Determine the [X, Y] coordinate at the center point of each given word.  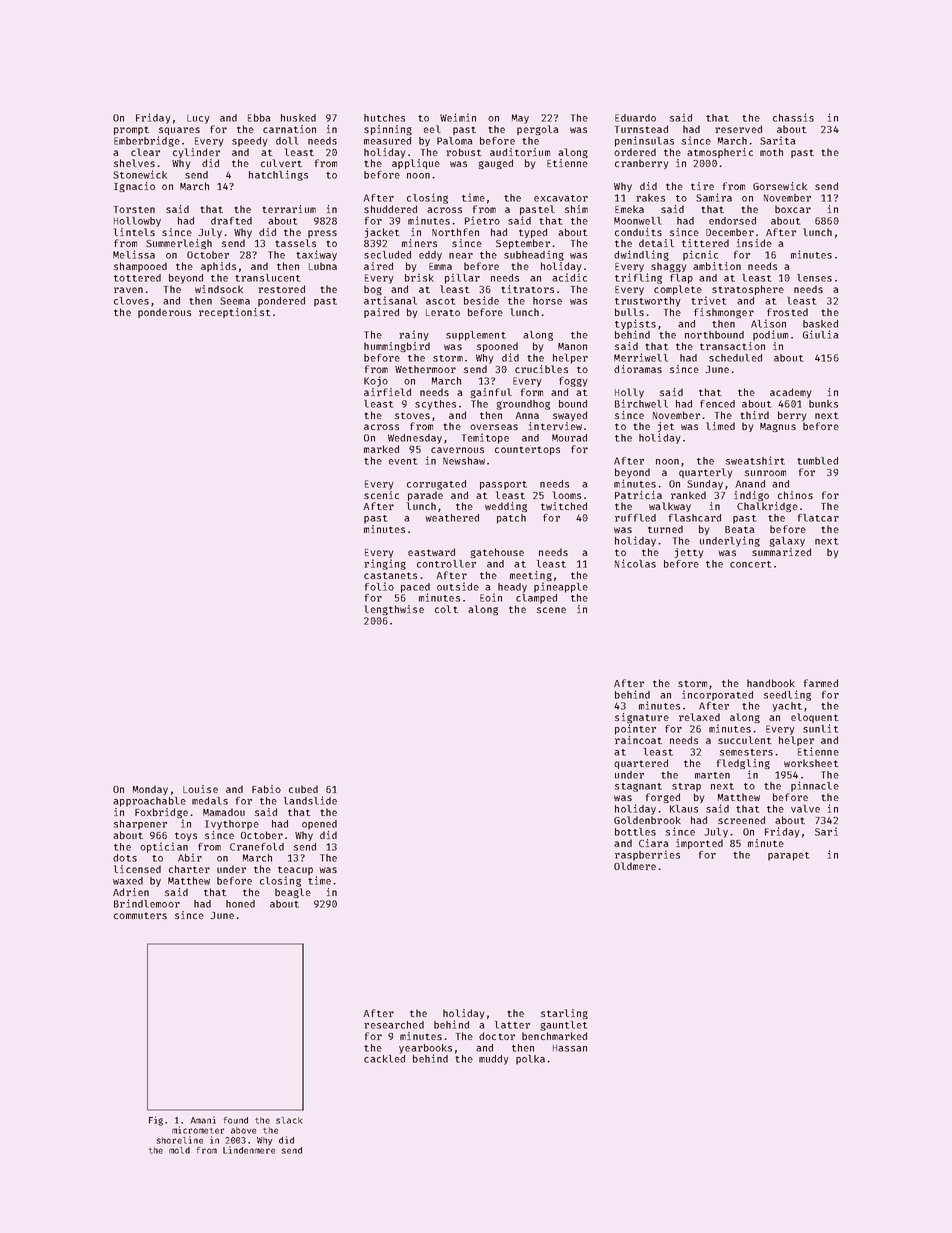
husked [298, 118]
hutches [384, 118]
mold [179, 1150]
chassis [793, 117]
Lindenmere [249, 1150]
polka [530, 1060]
